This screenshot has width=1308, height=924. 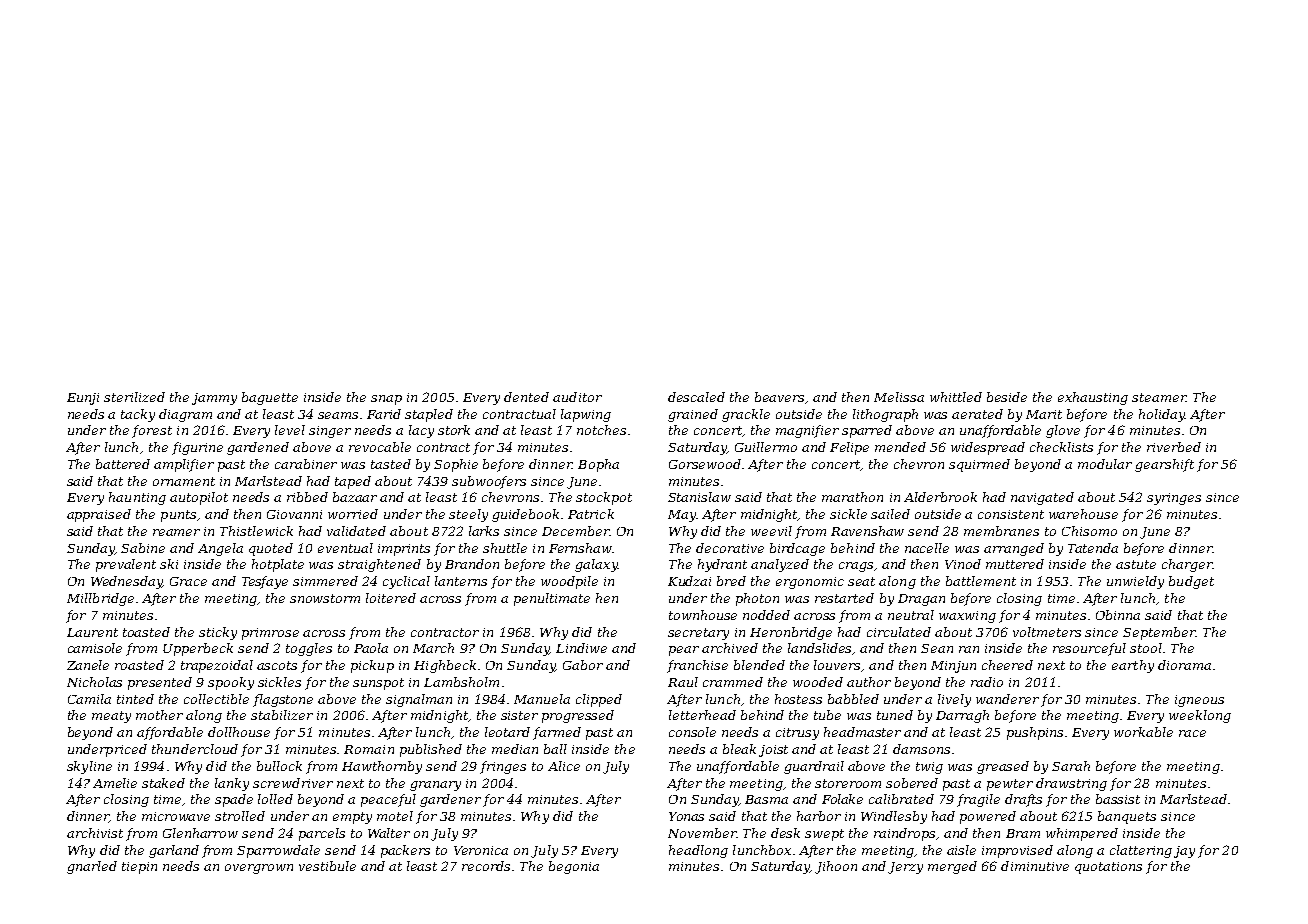 What do you see at coordinates (95, 648) in the screenshot?
I see `camisole` at bounding box center [95, 648].
